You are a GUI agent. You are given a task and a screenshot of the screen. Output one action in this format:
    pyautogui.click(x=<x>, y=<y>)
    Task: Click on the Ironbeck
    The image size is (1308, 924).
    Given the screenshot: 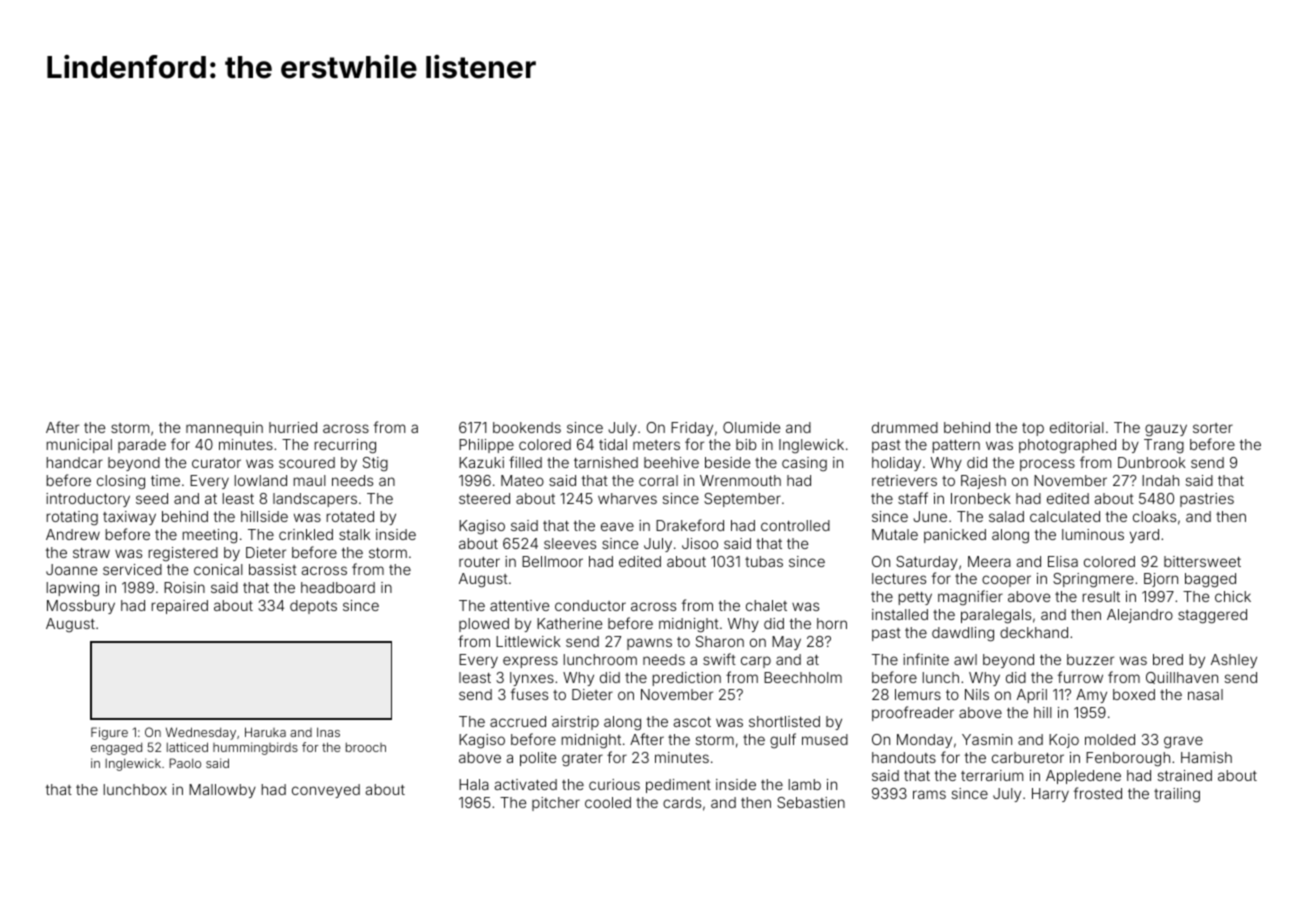 What is the action you would take?
    pyautogui.click(x=981, y=498)
